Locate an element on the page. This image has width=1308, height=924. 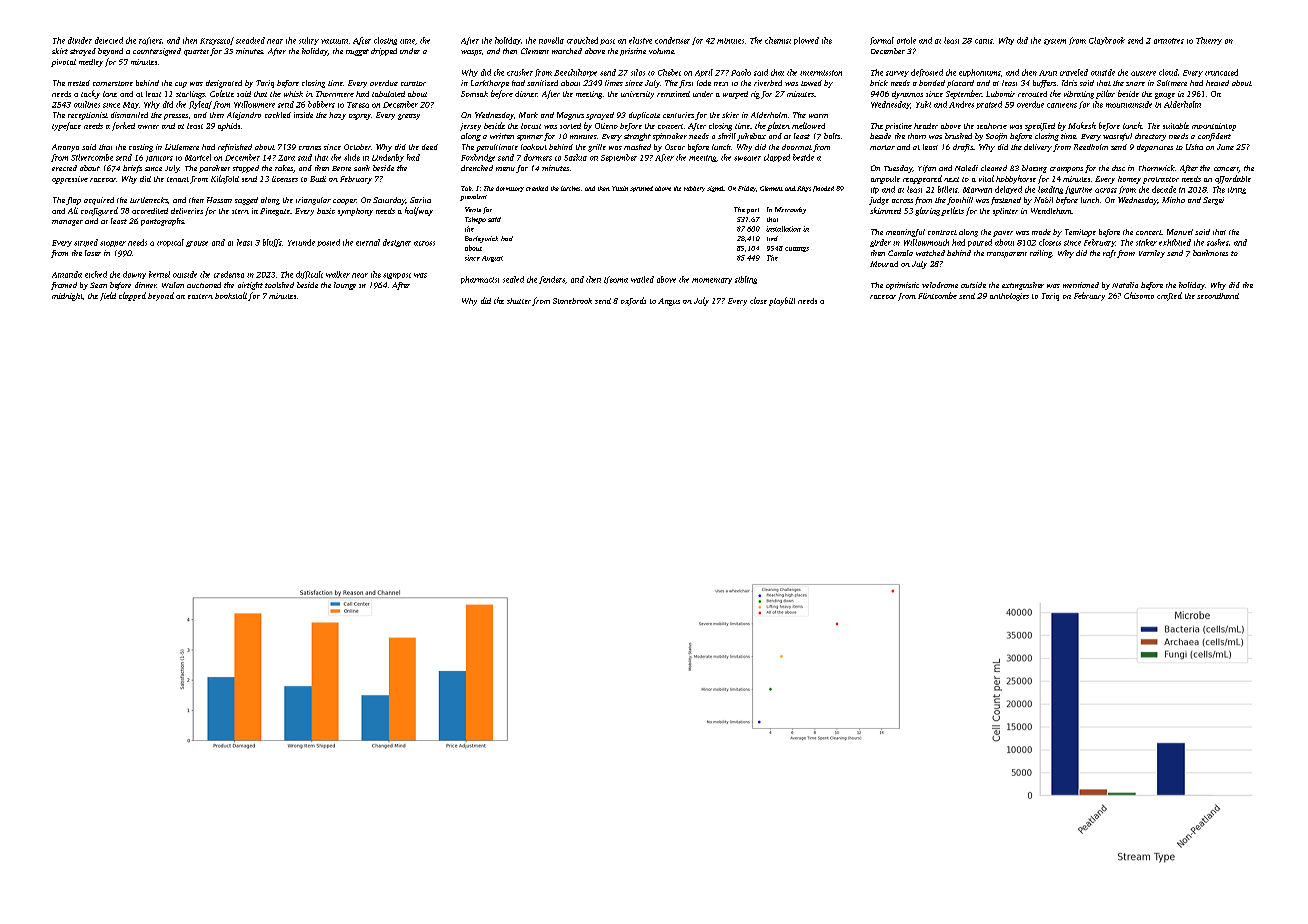
Thierry is located at coordinates (1209, 41).
